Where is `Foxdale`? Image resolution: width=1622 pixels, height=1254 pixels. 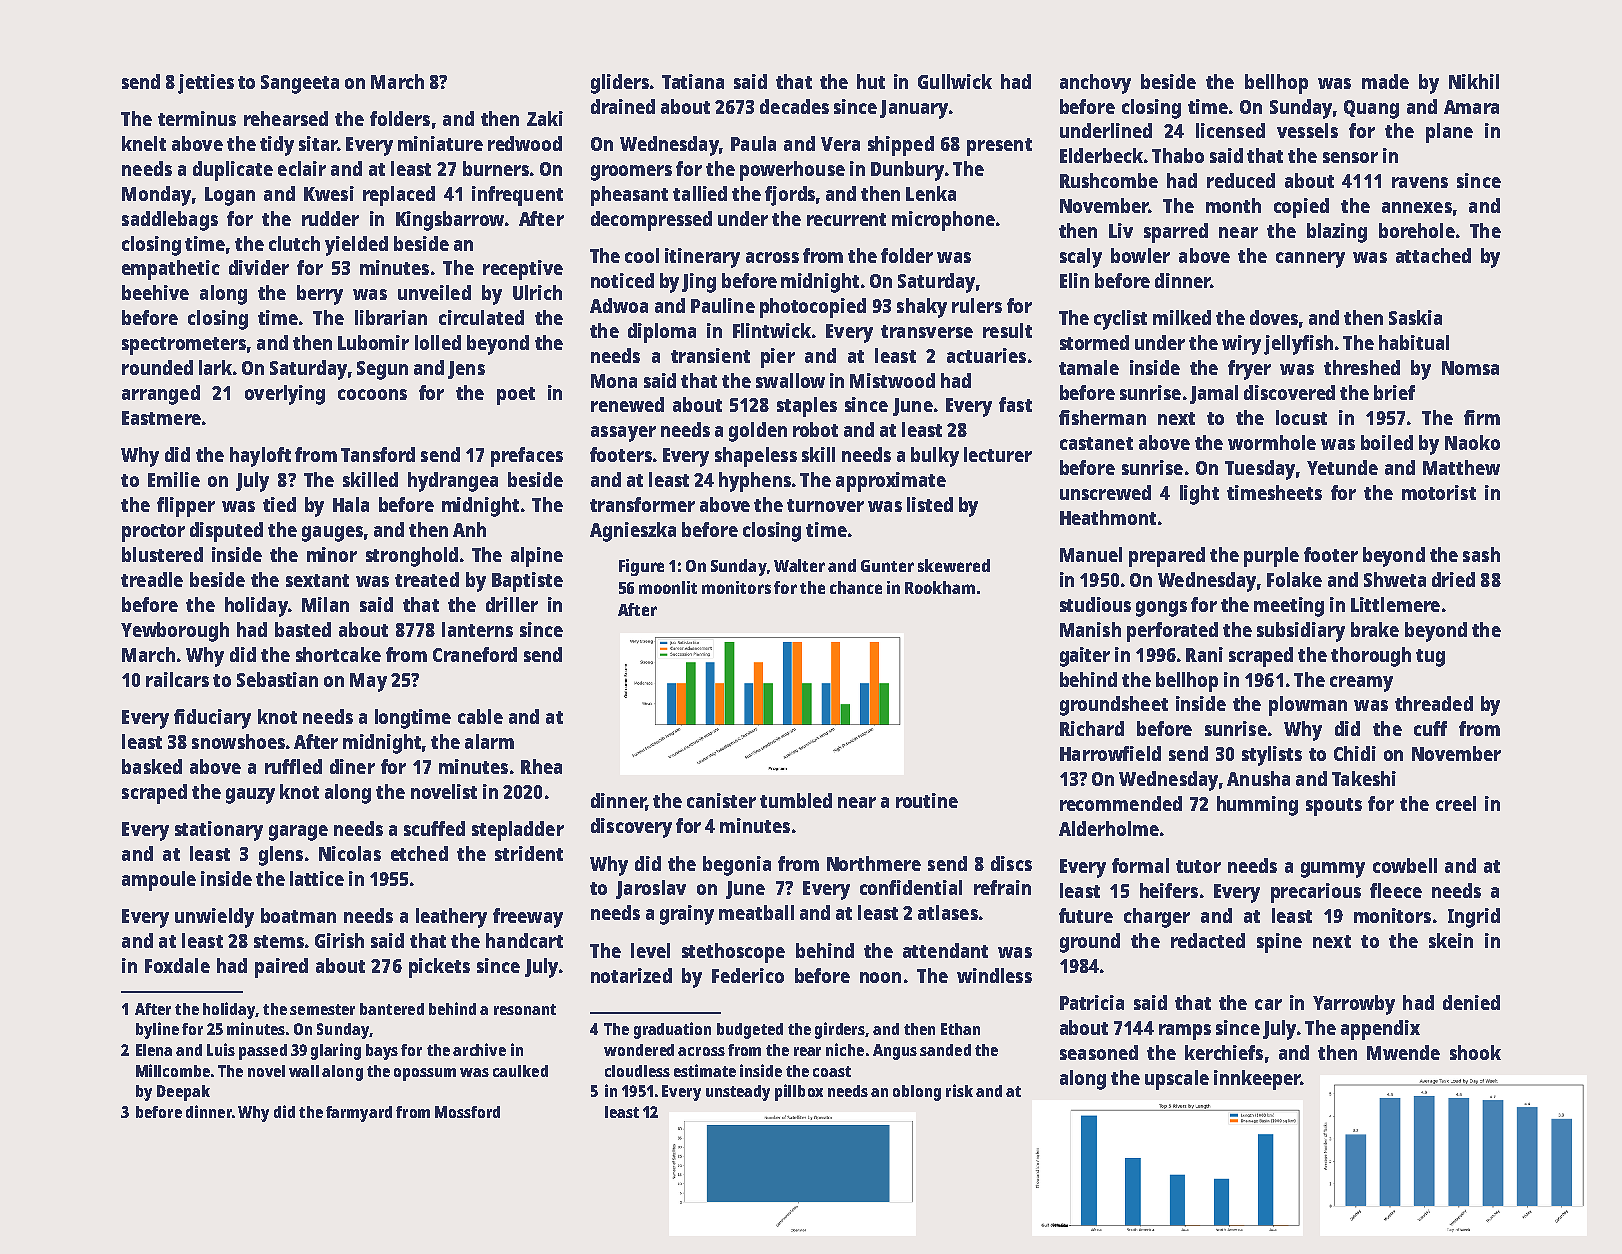
Foxdale is located at coordinates (177, 965).
